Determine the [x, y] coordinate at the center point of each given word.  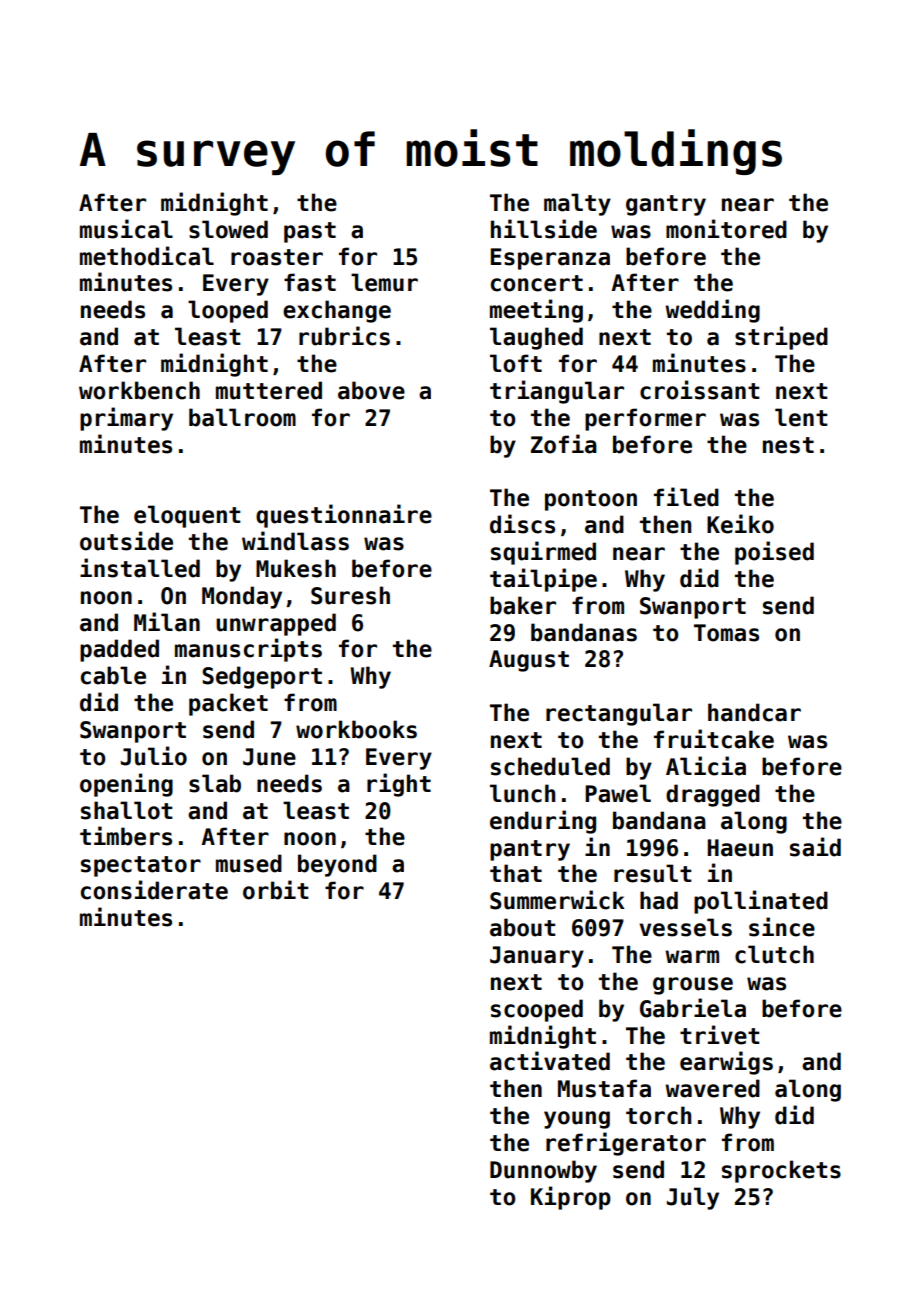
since [782, 927]
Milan [167, 622]
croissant [700, 390]
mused [249, 863]
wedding [712, 311]
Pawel [618, 793]
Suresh [350, 595]
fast [310, 282]
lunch [522, 793]
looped [228, 311]
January [537, 957]
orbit [276, 890]
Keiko [740, 524]
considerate [154, 890]
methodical [147, 256]
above [371, 390]
